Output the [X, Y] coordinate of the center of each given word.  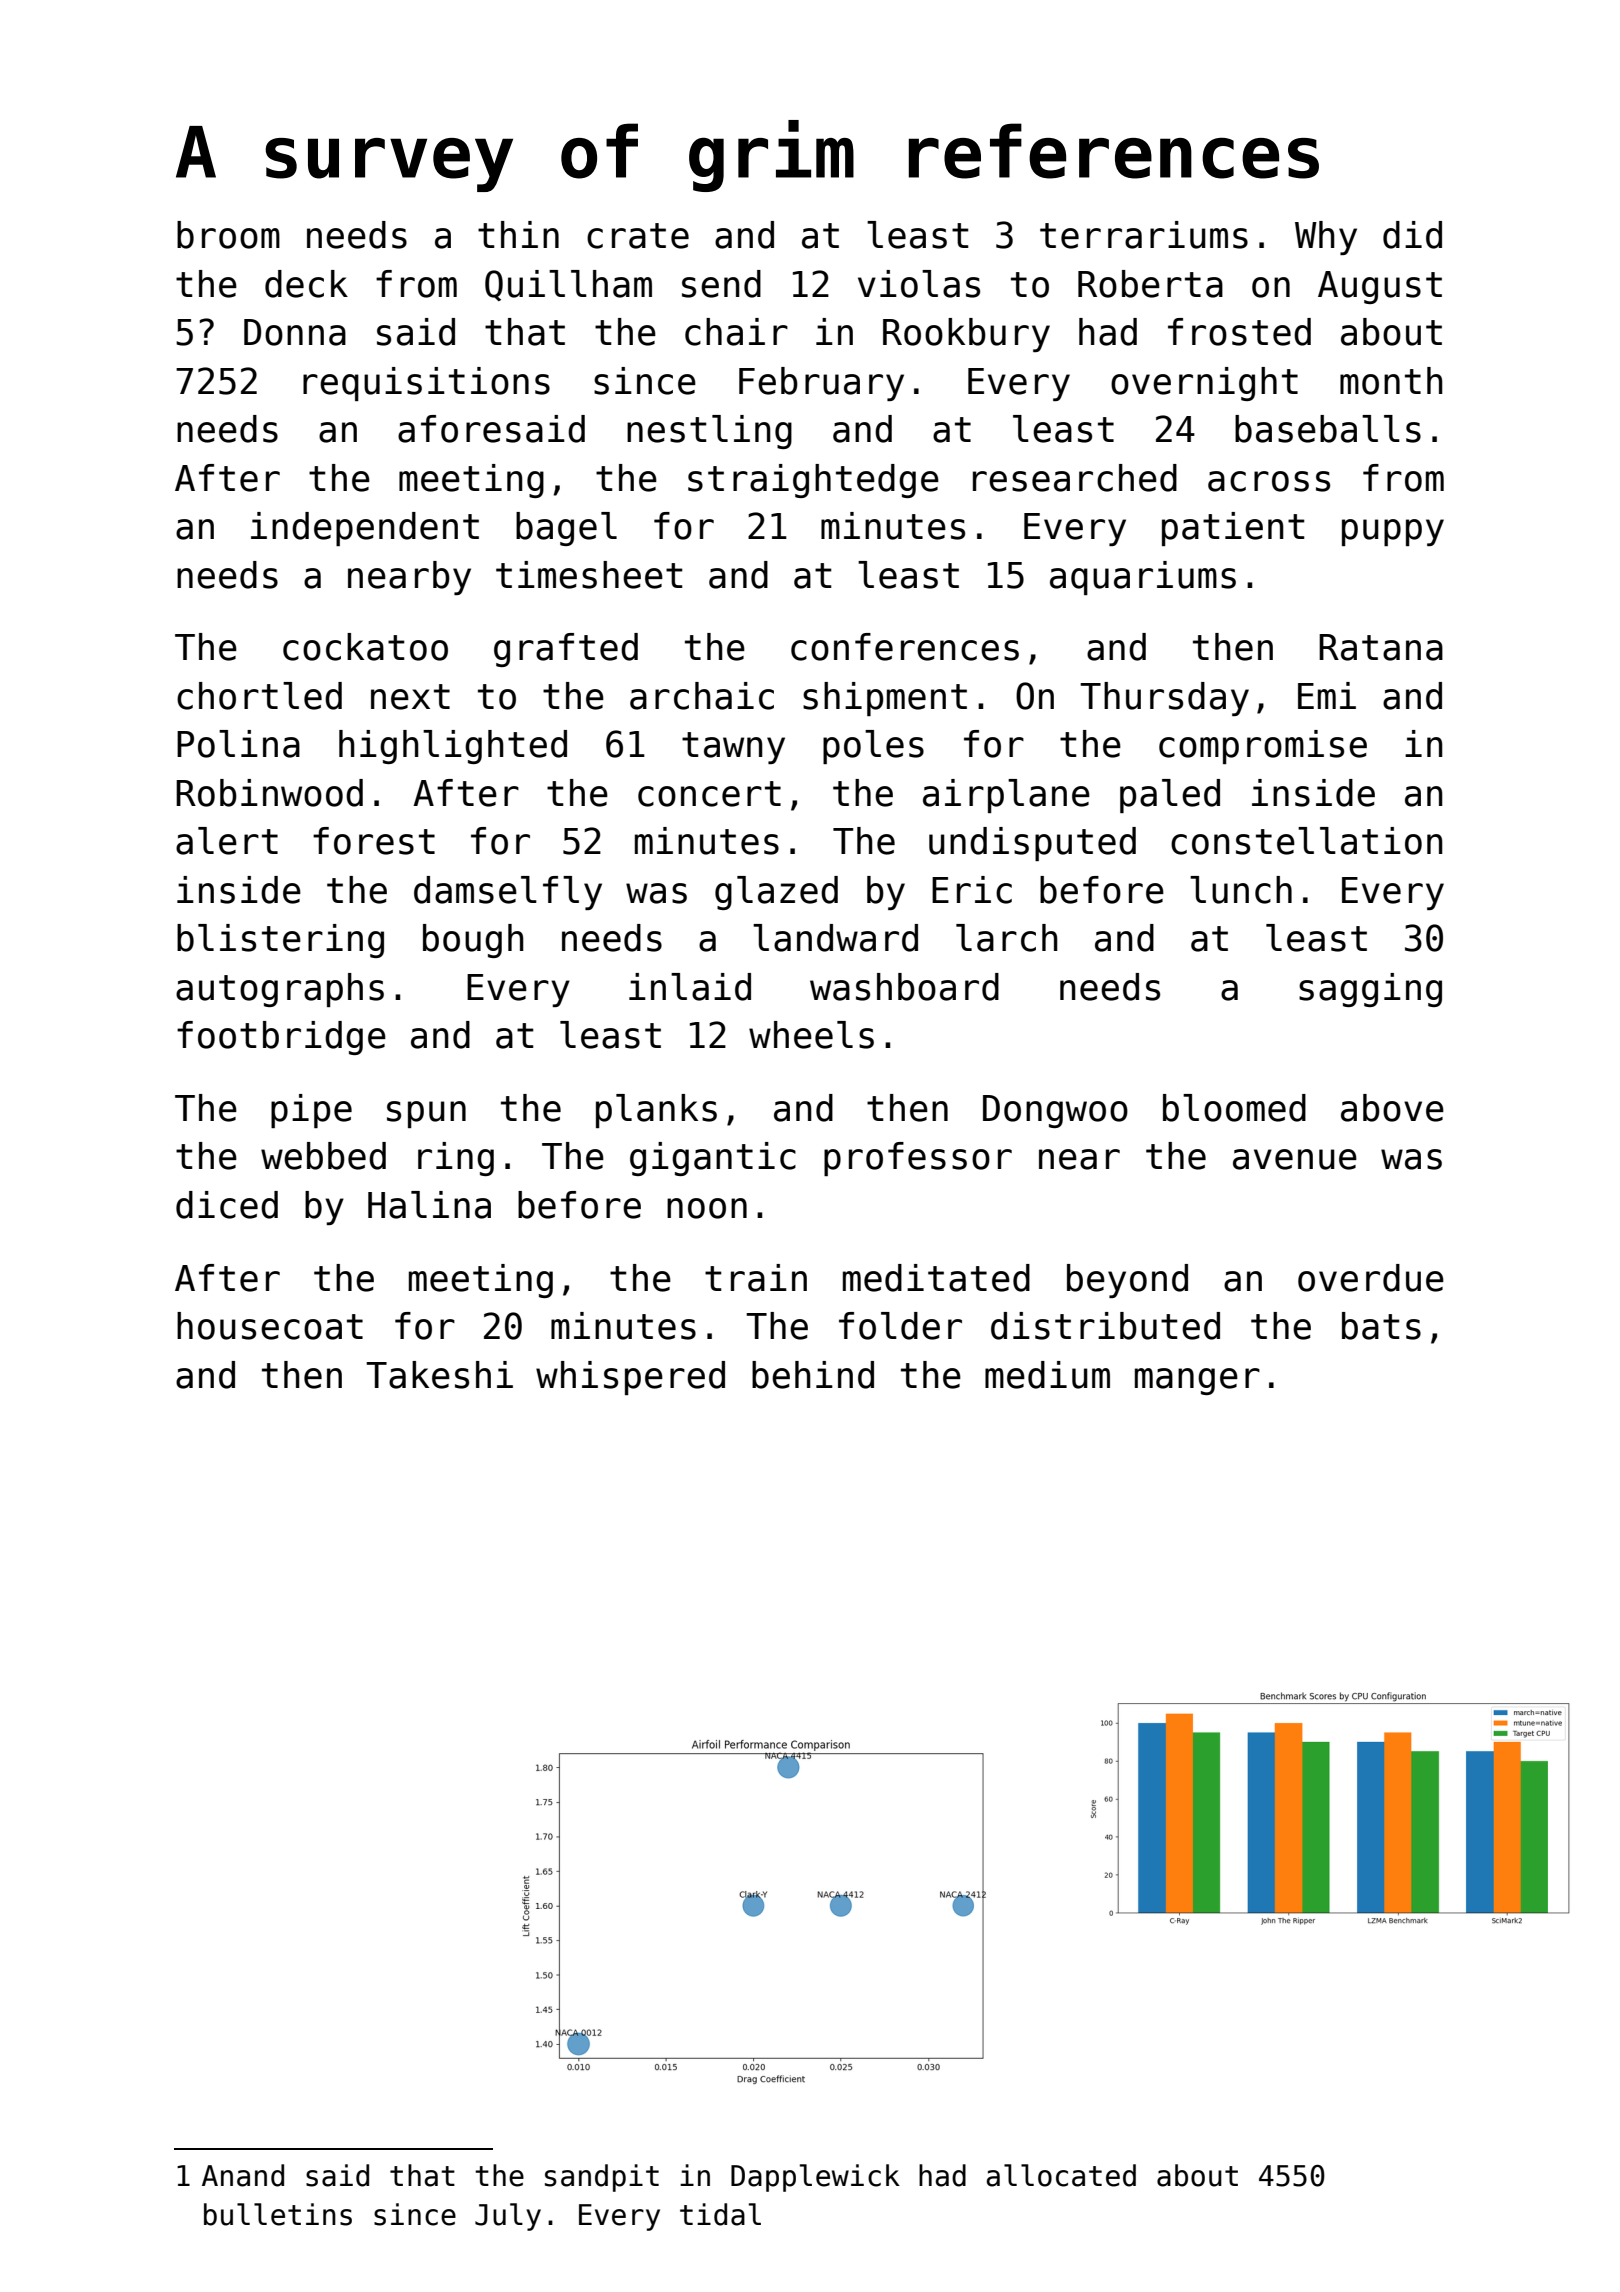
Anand [243, 2175]
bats [1381, 1326]
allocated [1061, 2175]
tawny [733, 748]
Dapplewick [815, 2178]
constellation [1307, 841]
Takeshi [439, 1375]
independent [365, 529]
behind [813, 1375]
